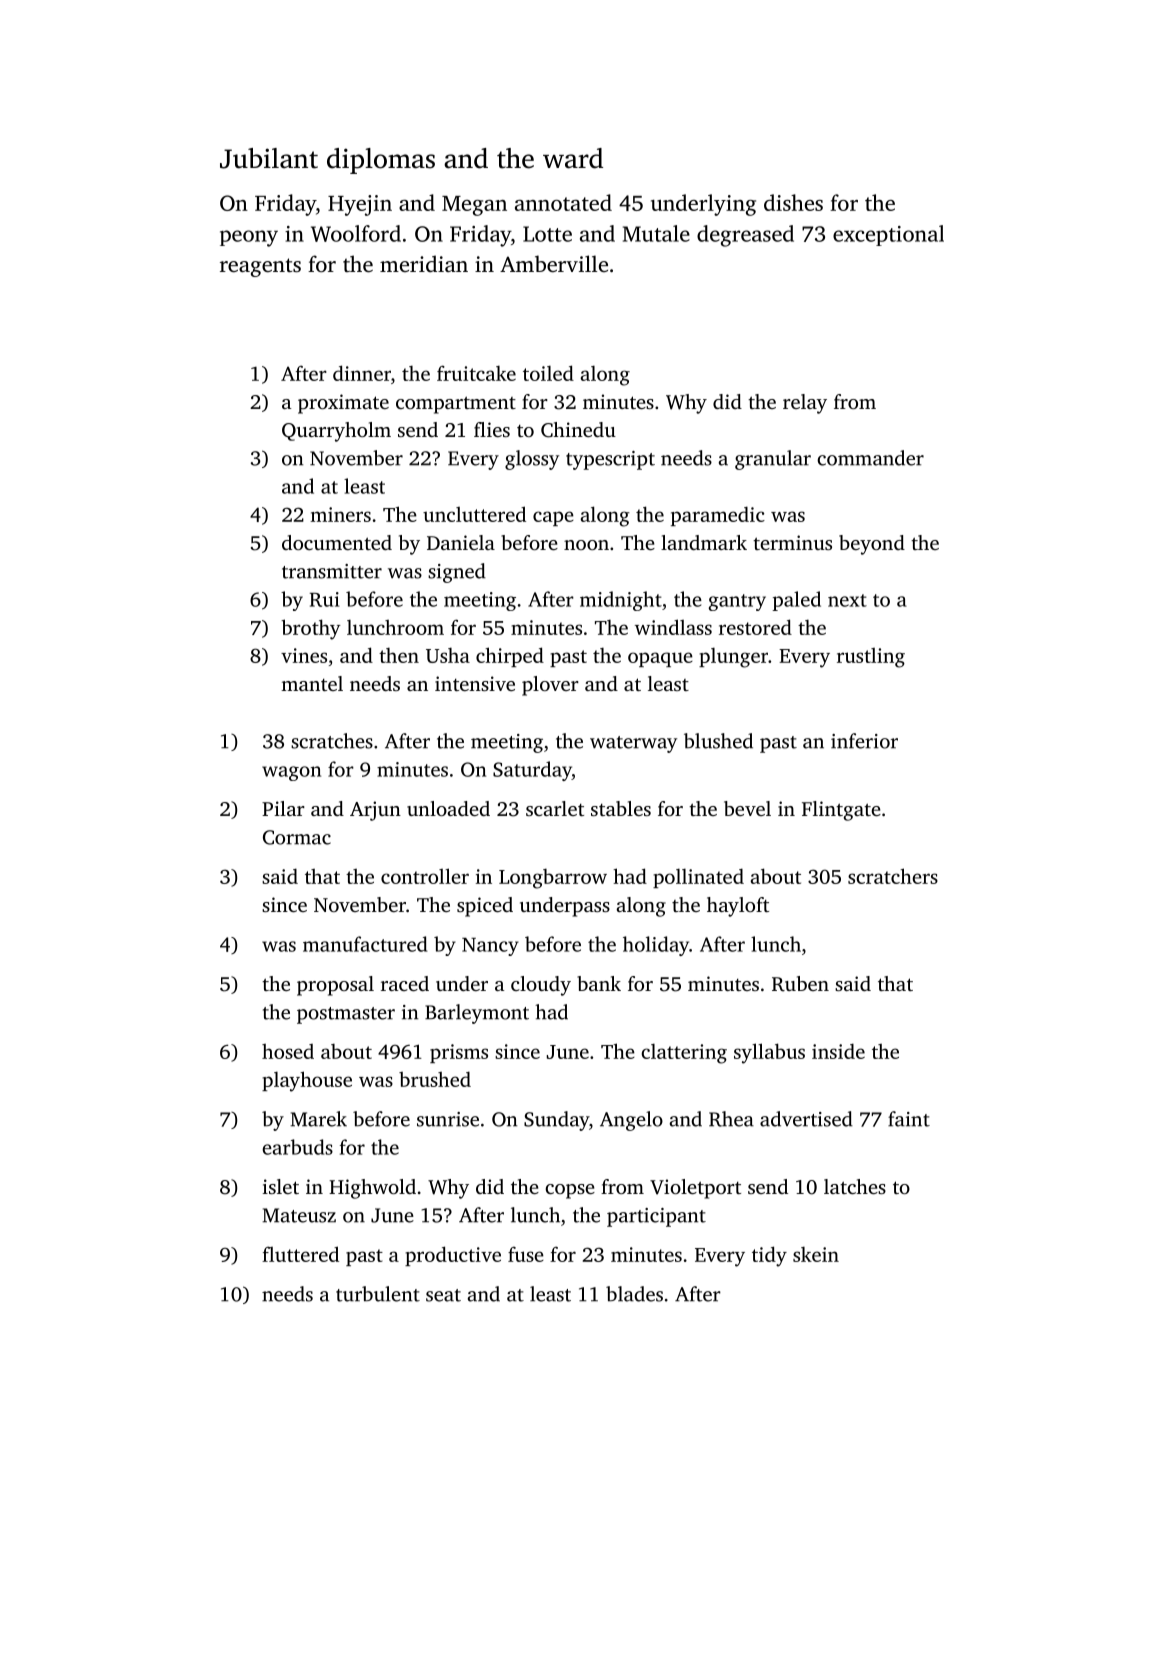  What do you see at coordinates (299, 1215) in the image?
I see `Mateusz` at bounding box center [299, 1215].
